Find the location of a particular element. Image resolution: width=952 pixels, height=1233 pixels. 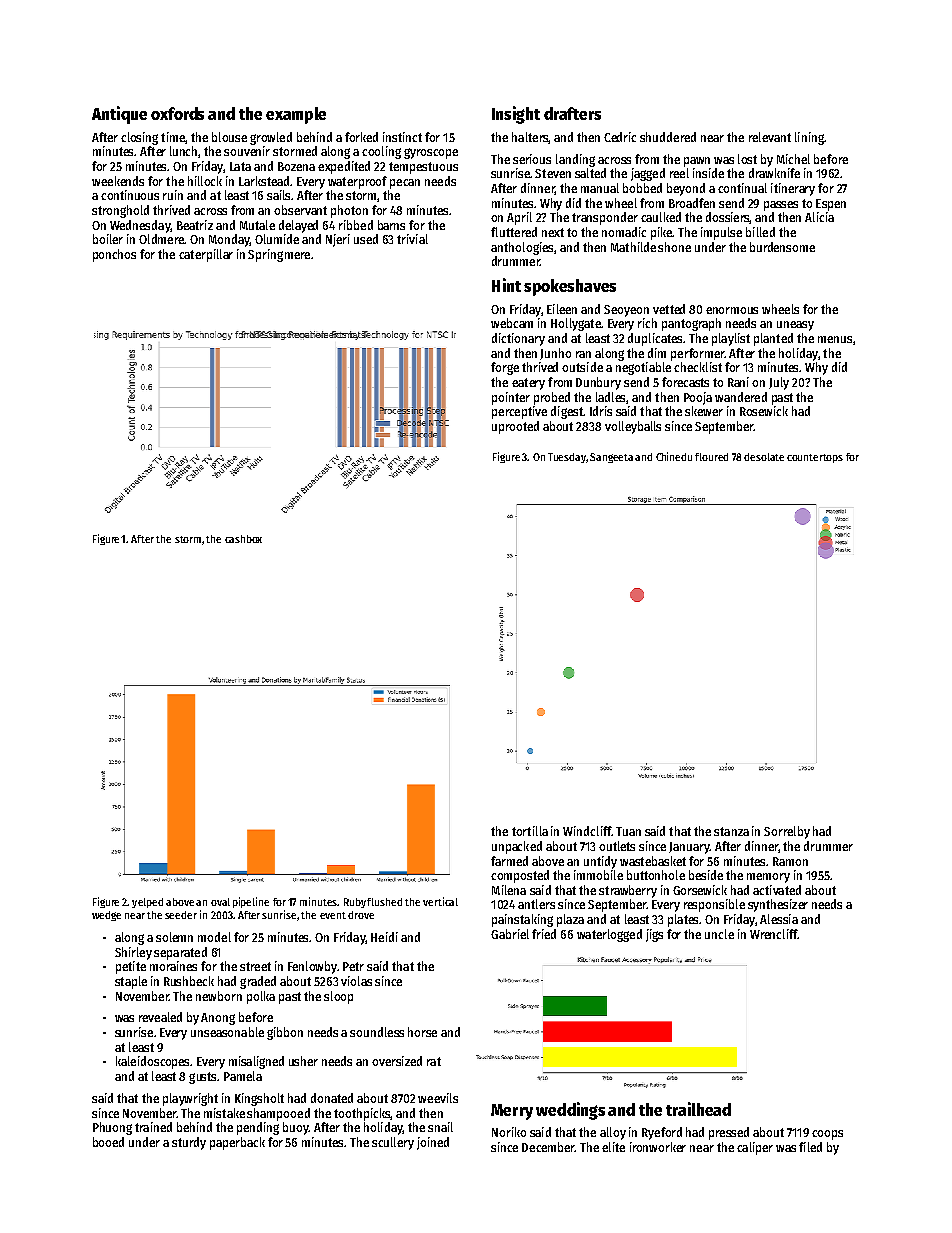

barns is located at coordinates (391, 225).
